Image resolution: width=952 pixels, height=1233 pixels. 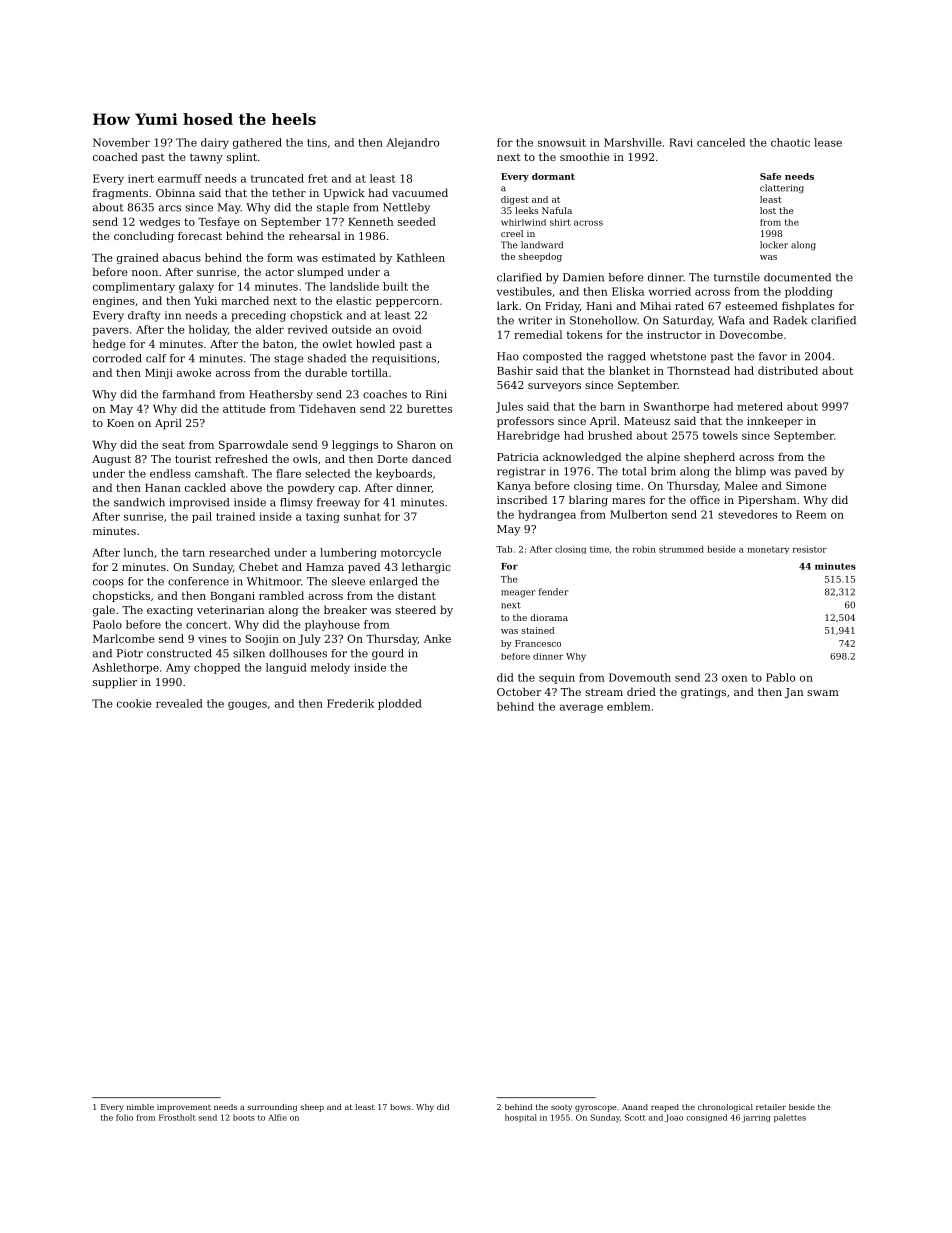 What do you see at coordinates (737, 277) in the image?
I see `turnstile` at bounding box center [737, 277].
